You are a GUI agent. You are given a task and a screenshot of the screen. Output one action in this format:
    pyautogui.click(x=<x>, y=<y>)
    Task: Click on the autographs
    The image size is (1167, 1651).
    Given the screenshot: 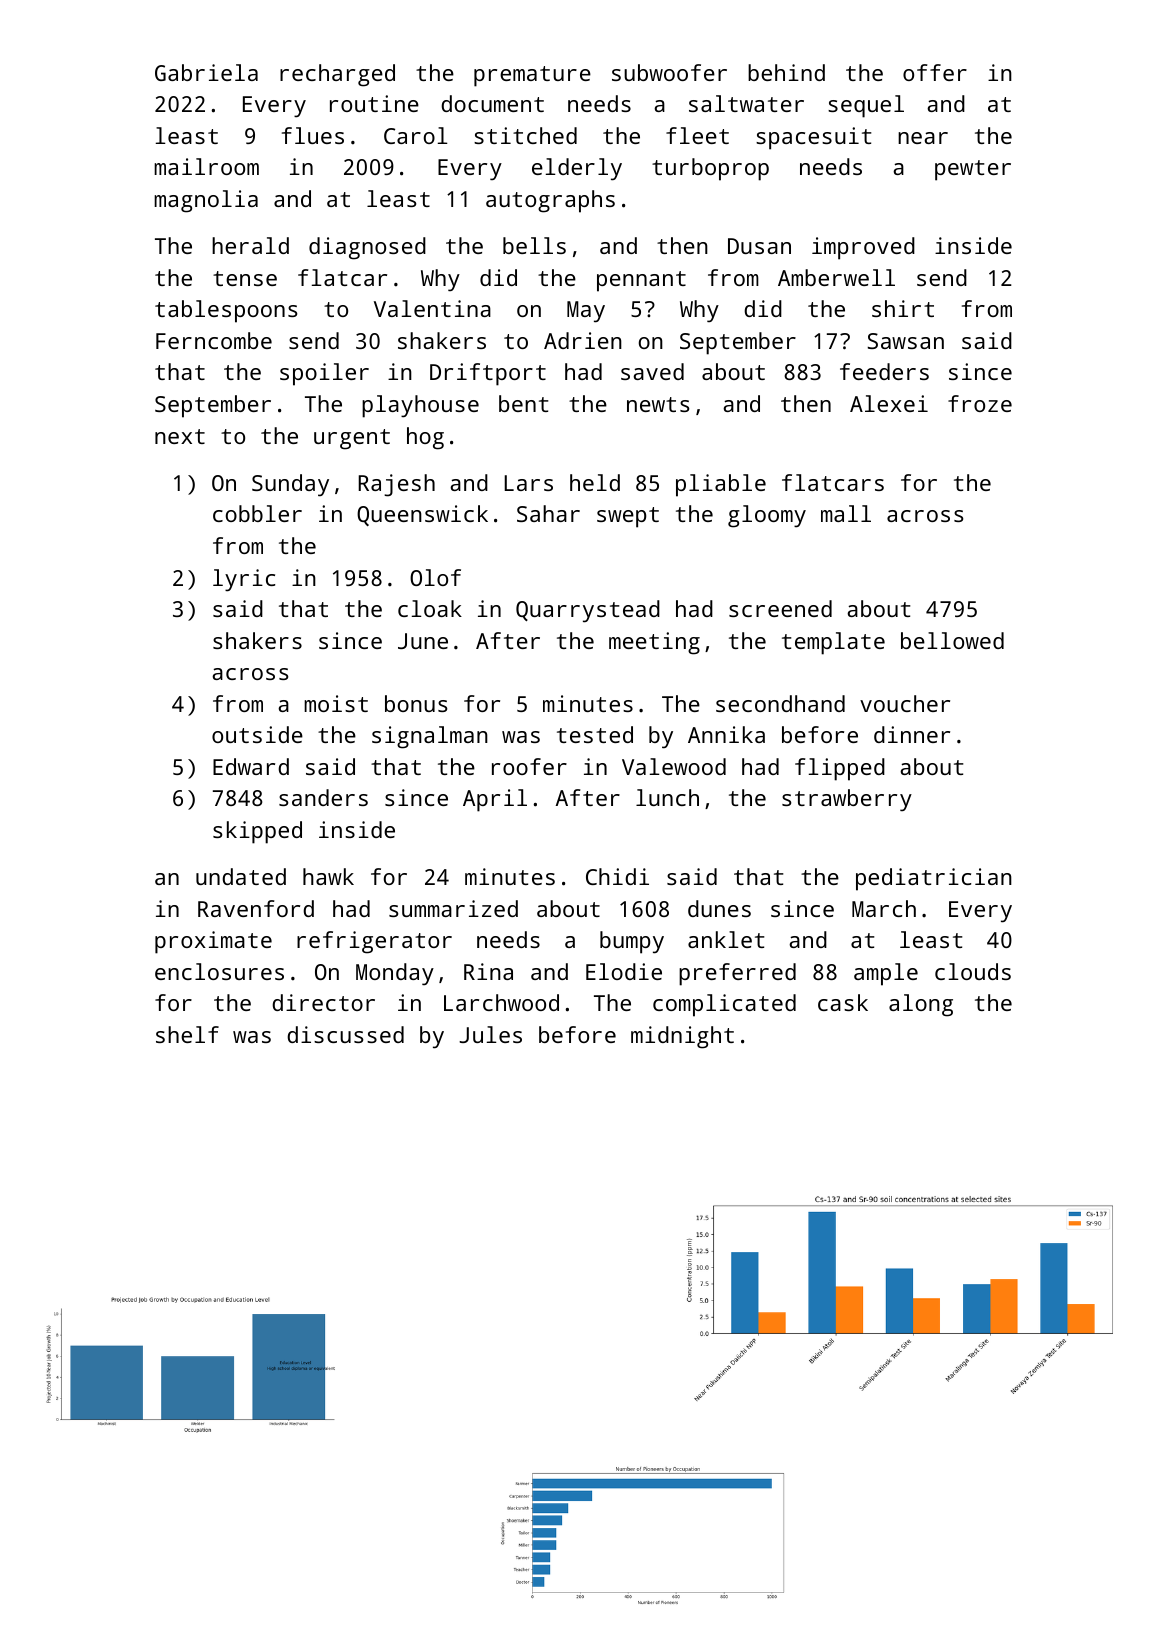 What is the action you would take?
    pyautogui.click(x=550, y=201)
